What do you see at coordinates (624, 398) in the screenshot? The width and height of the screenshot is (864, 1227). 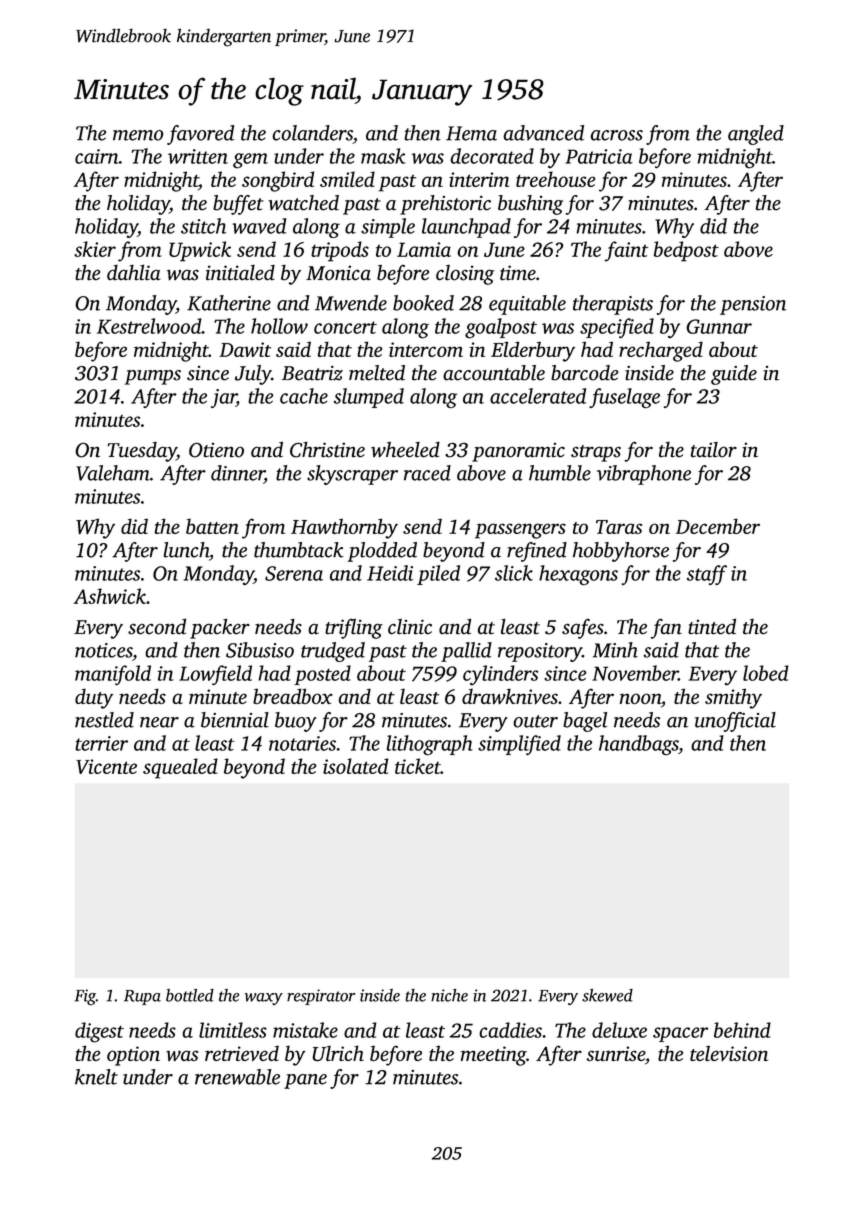 I see `fuselage` at bounding box center [624, 398].
